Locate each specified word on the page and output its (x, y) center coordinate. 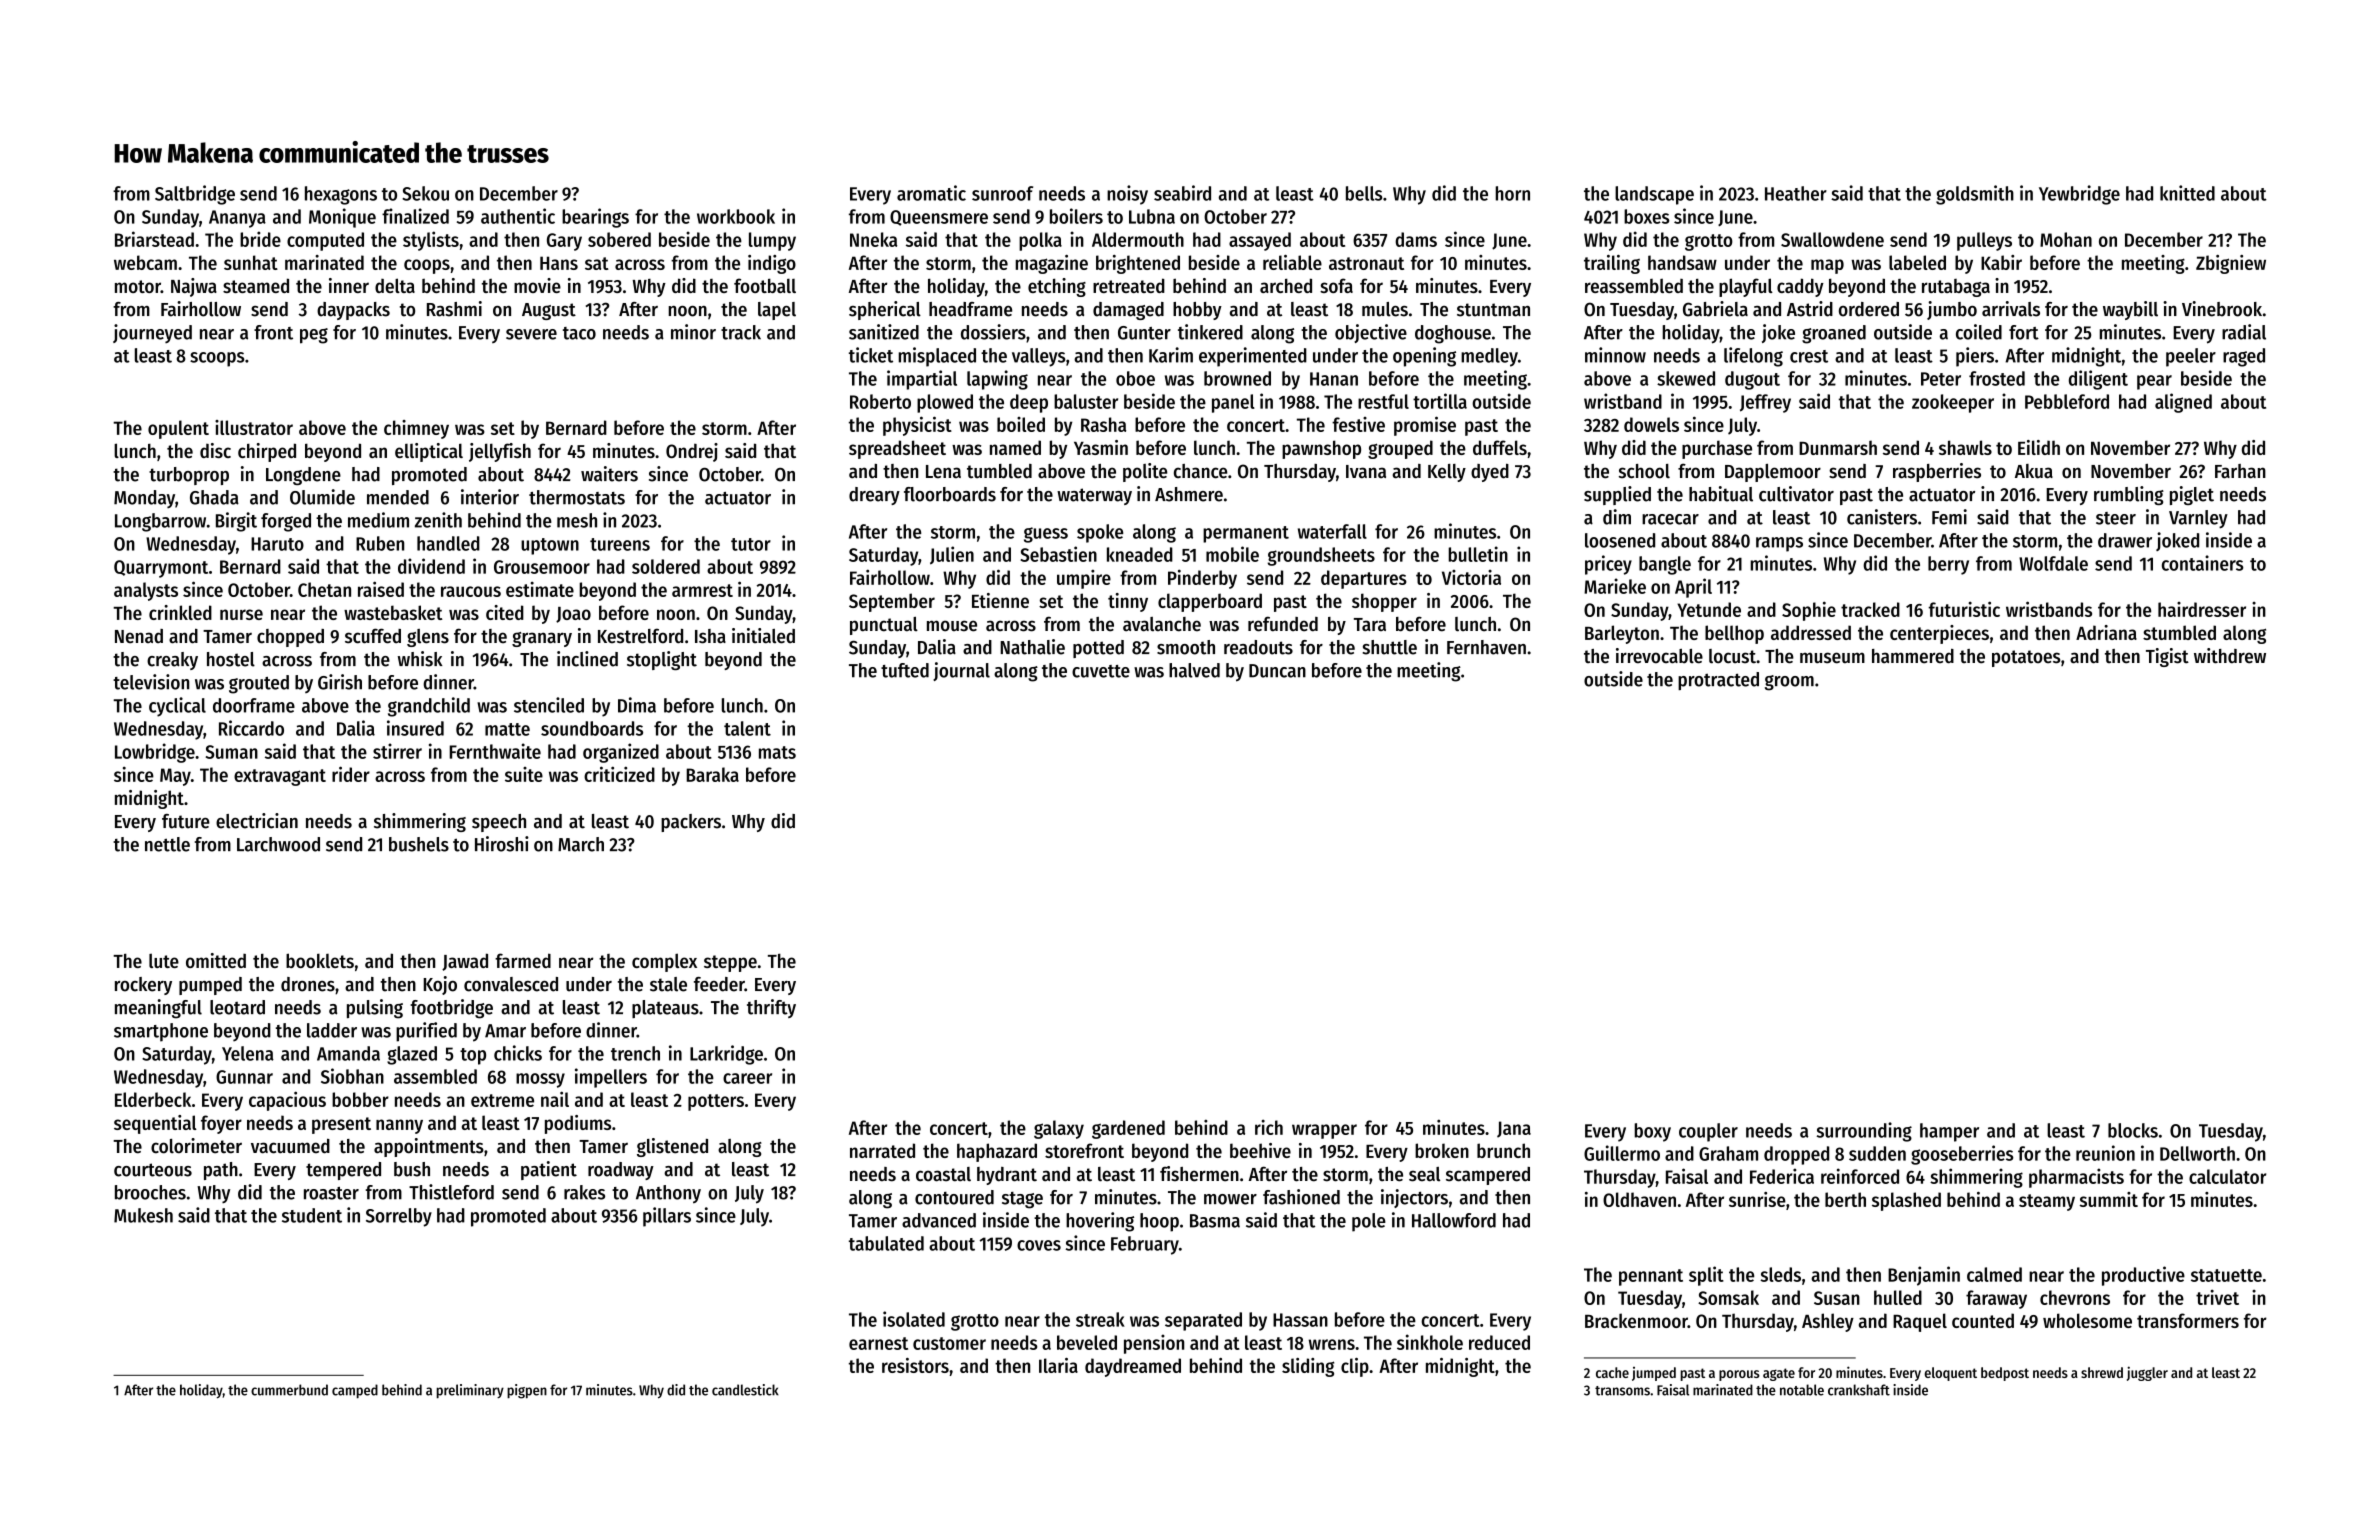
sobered (619, 239)
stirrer (397, 751)
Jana (1514, 1129)
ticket (871, 355)
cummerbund (289, 1390)
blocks (2133, 1130)
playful (1746, 287)
